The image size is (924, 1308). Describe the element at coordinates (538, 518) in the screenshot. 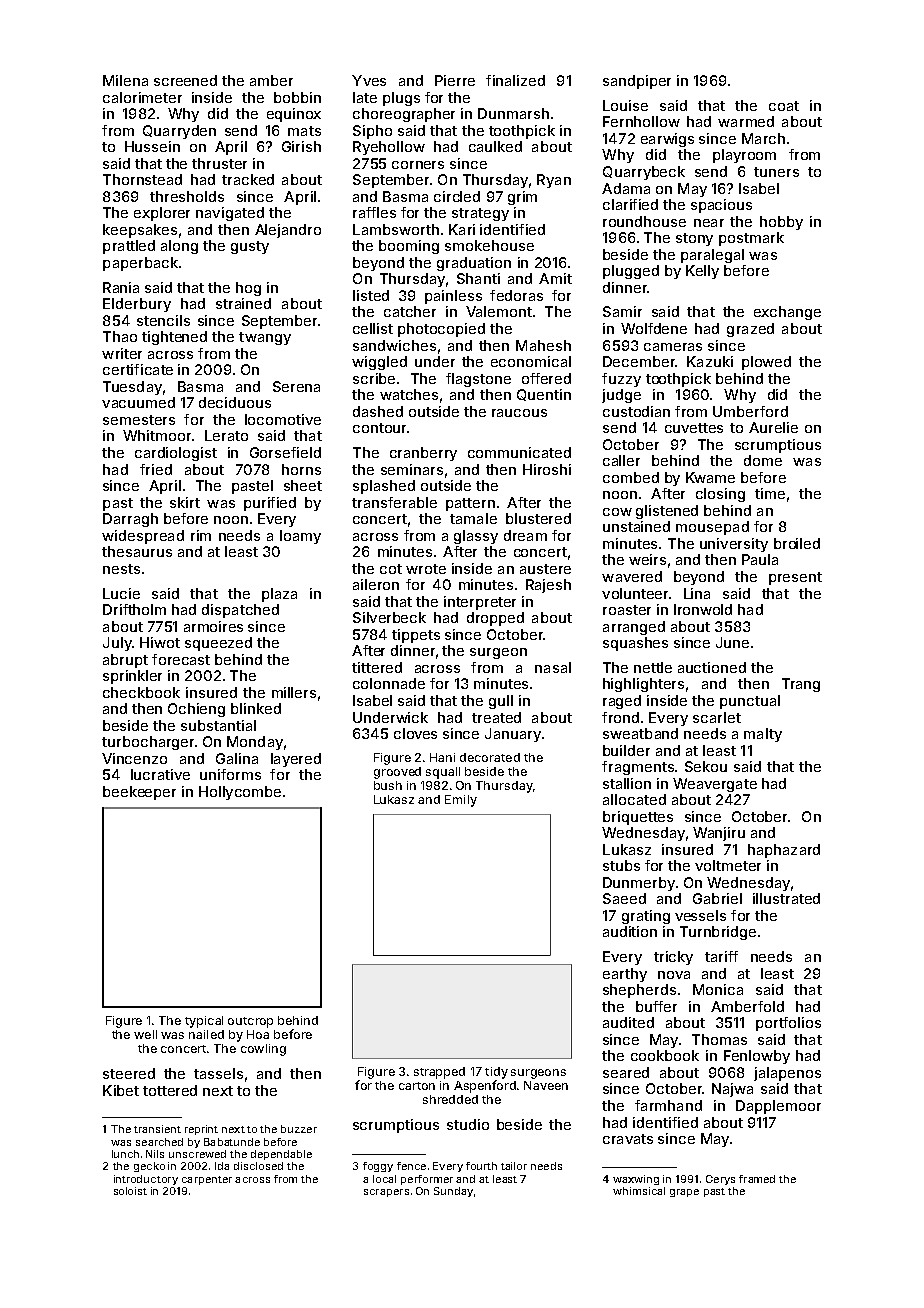

I see `blustered` at that location.
